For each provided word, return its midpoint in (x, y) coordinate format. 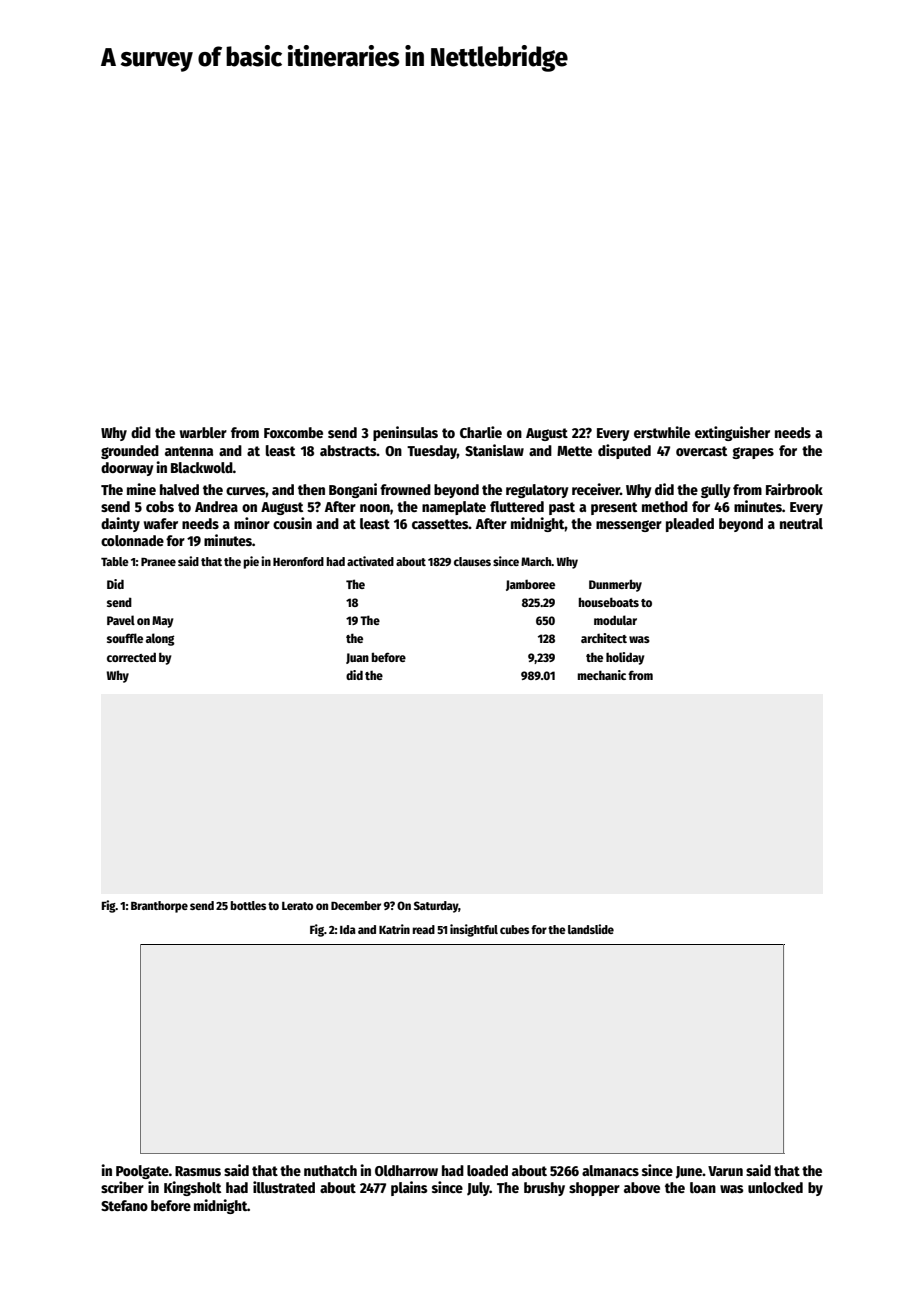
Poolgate (142, 1172)
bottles (248, 905)
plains (409, 1188)
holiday (625, 658)
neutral (801, 523)
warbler (203, 432)
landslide (591, 929)
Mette (574, 451)
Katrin (394, 929)
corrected (131, 657)
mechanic (602, 675)
